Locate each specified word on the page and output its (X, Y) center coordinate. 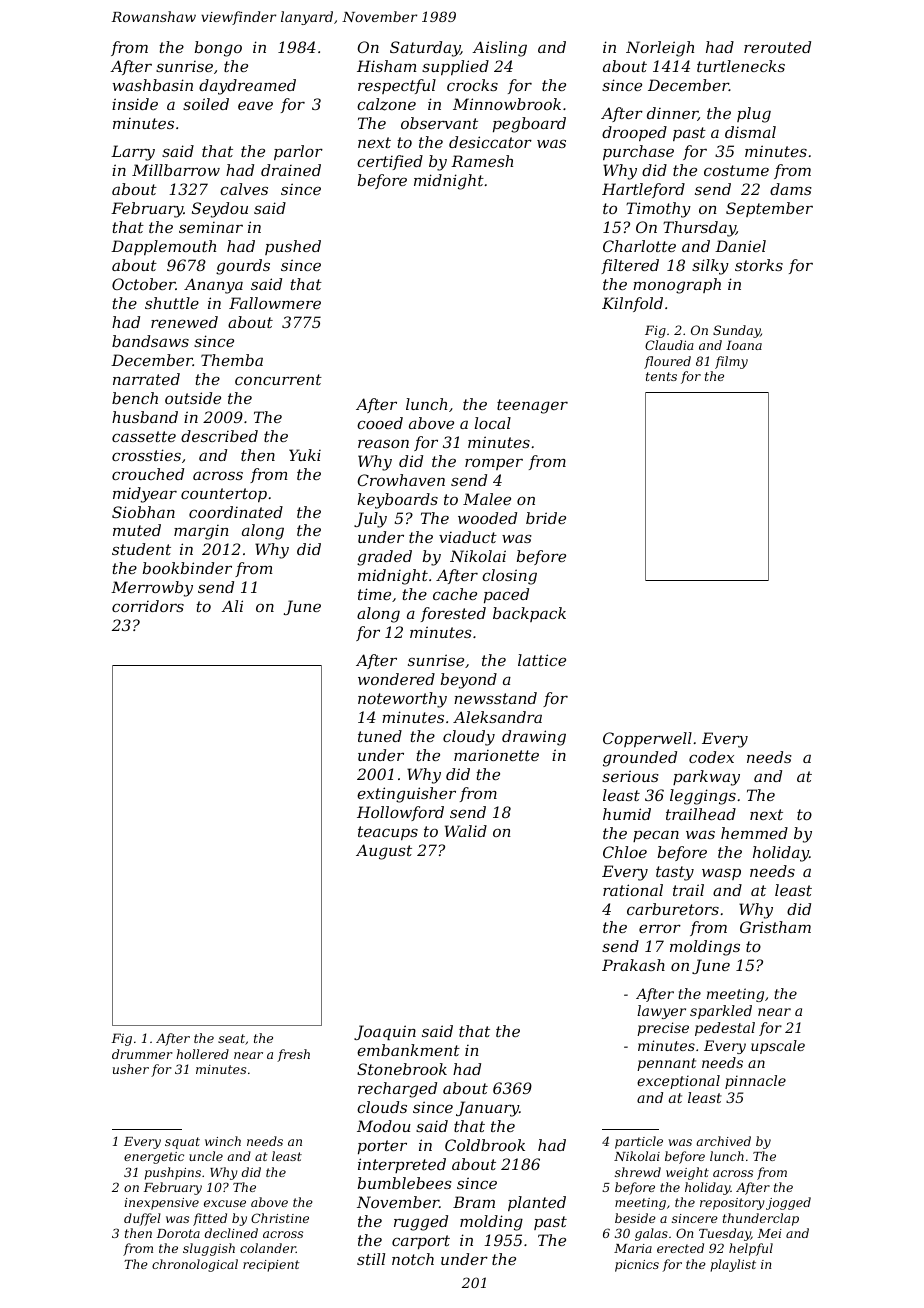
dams (791, 189)
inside (135, 104)
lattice (542, 660)
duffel (142, 1219)
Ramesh (482, 161)
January (487, 1109)
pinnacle (755, 1082)
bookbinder (187, 568)
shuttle (172, 303)
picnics (637, 1266)
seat (231, 1038)
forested (453, 614)
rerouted (777, 47)
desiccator (490, 142)
